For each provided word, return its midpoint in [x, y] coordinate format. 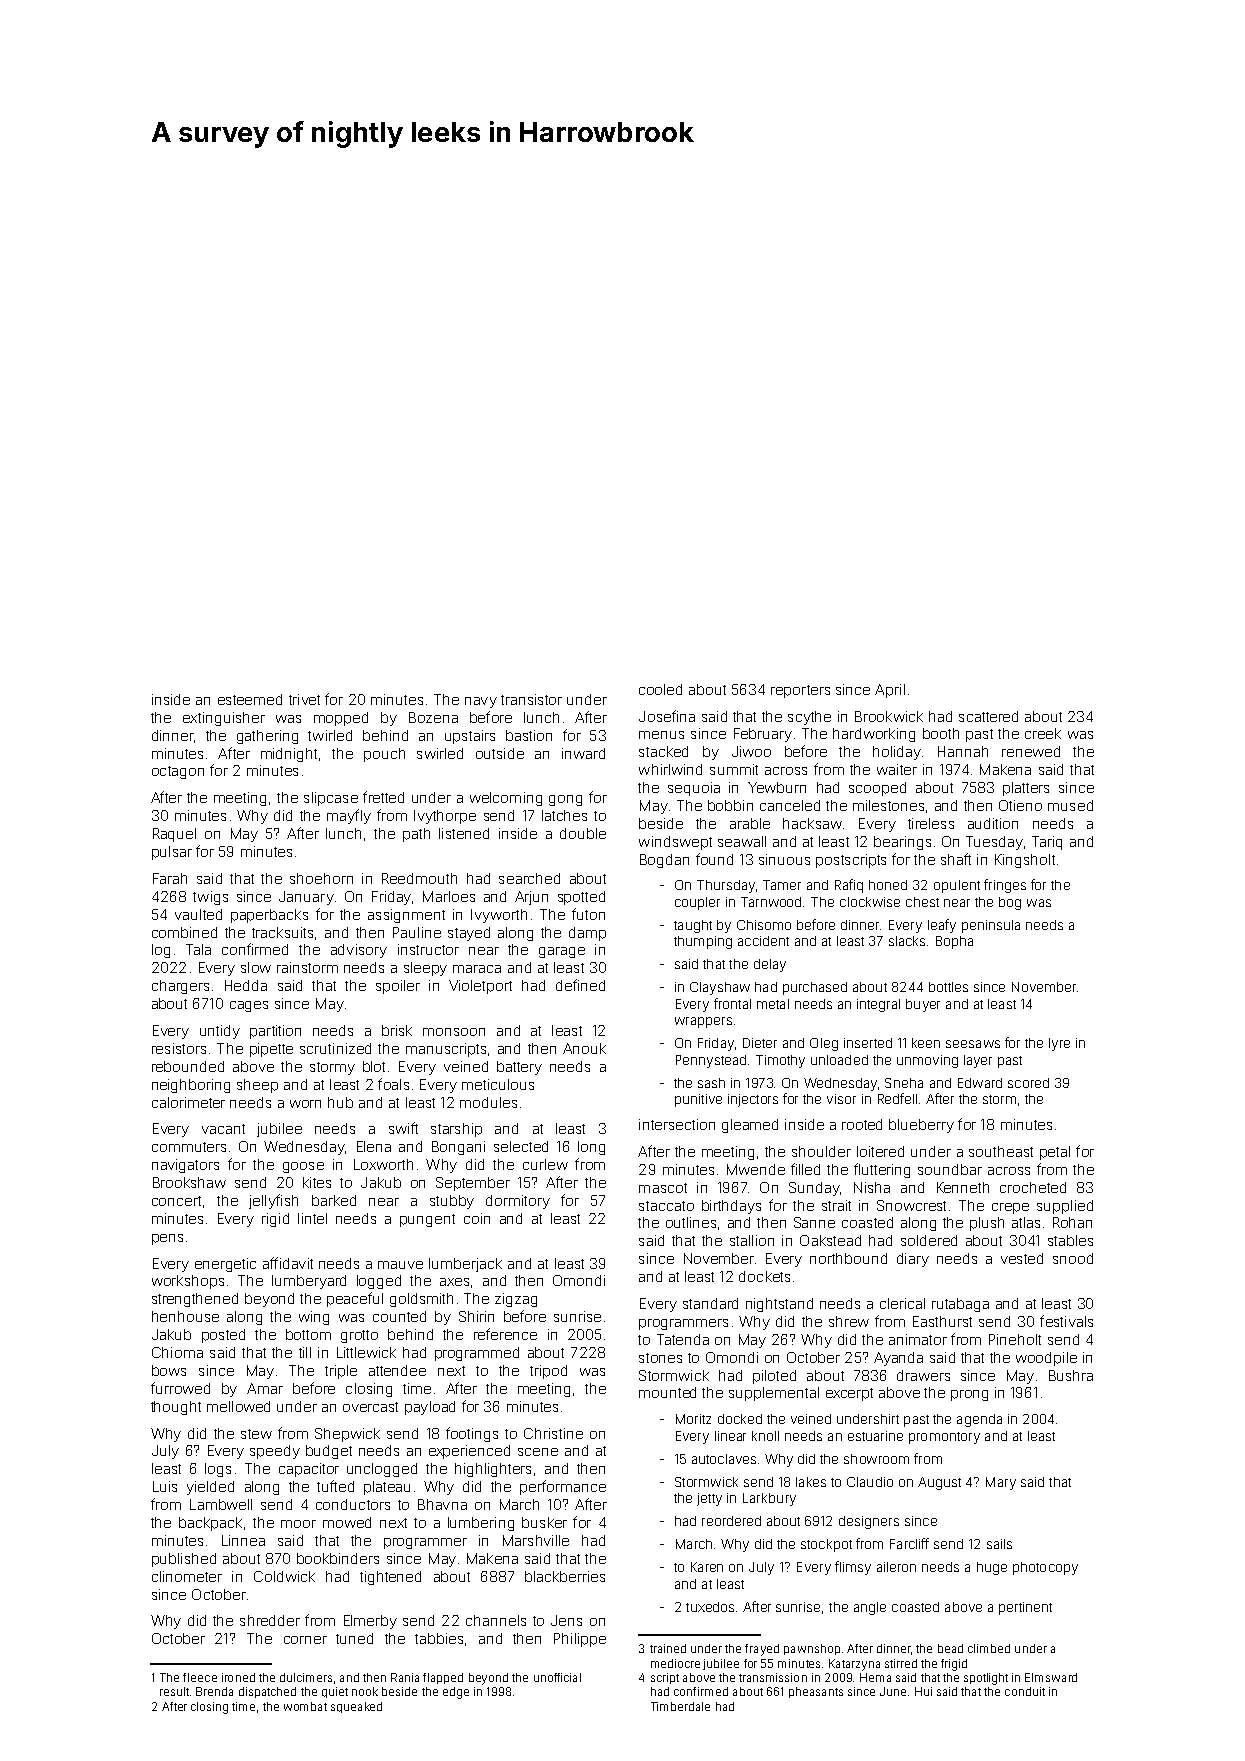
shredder [270, 1620]
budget [329, 1452]
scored [1028, 1083]
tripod [548, 1372]
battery [519, 1068]
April [890, 691]
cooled [660, 689]
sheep [257, 1086]
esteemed [250, 699]
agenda [979, 1420]
